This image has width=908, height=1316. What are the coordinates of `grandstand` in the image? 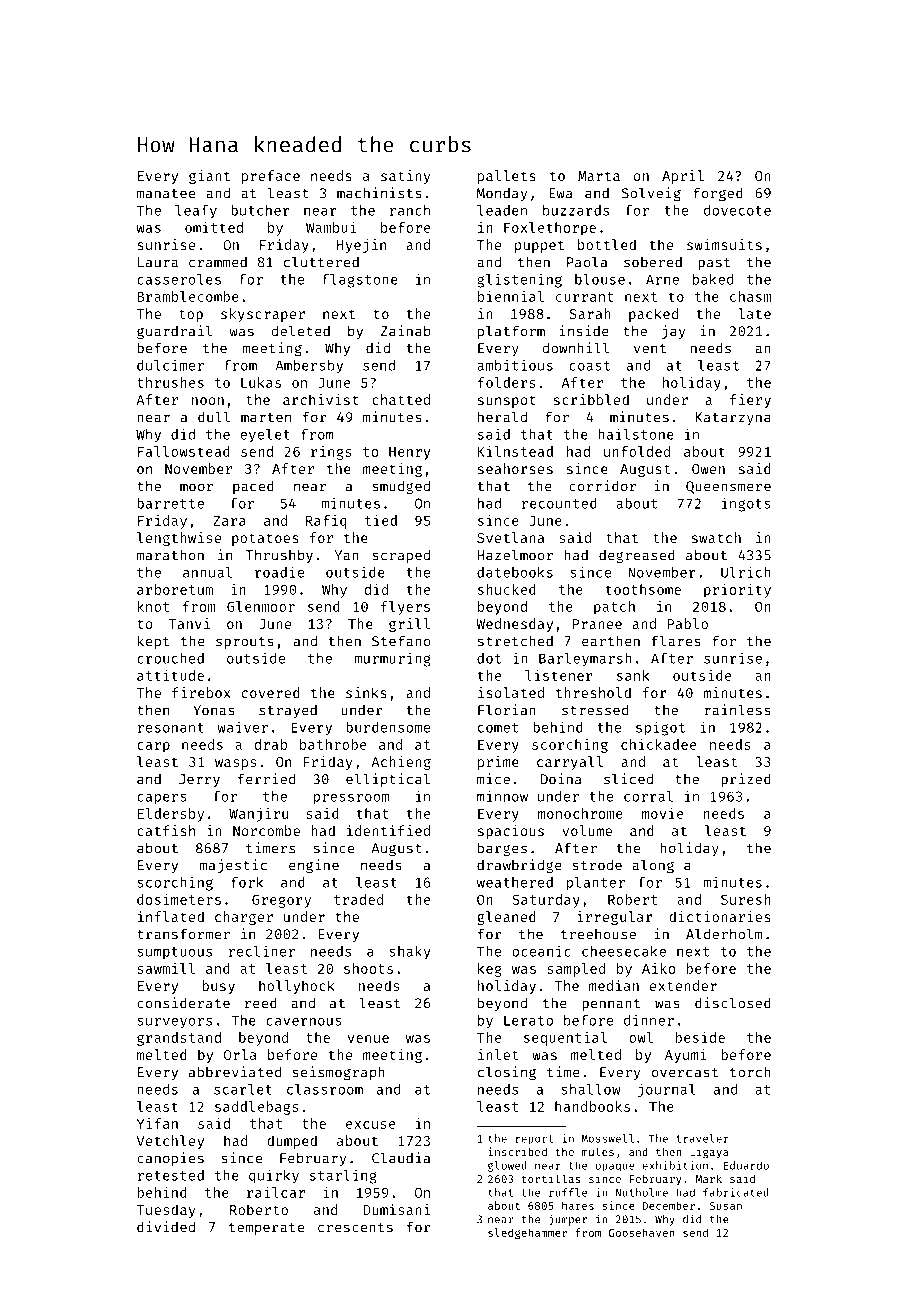 It's located at (179, 1039).
